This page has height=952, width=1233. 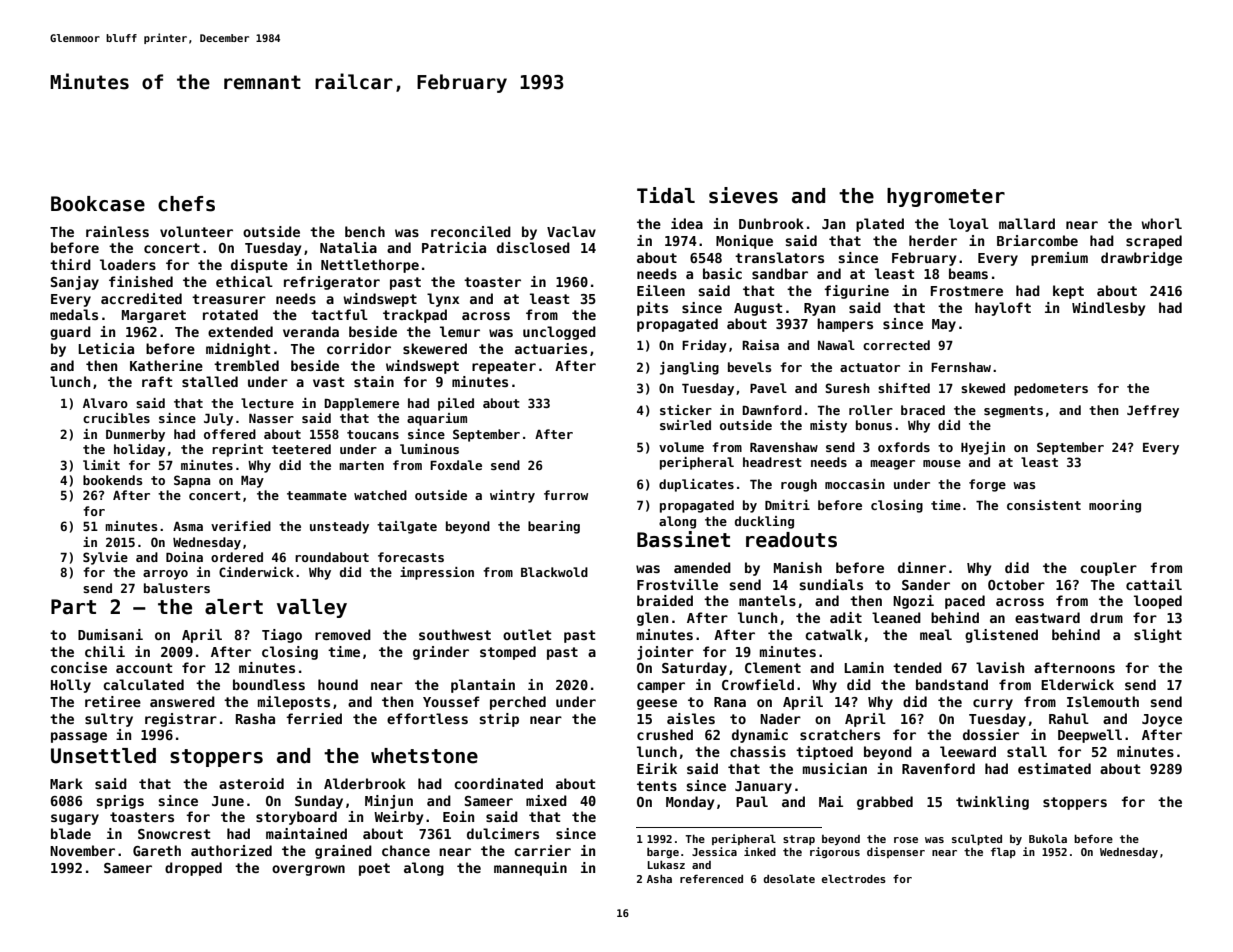 What do you see at coordinates (1103, 701) in the page?
I see `Islemouth` at bounding box center [1103, 701].
